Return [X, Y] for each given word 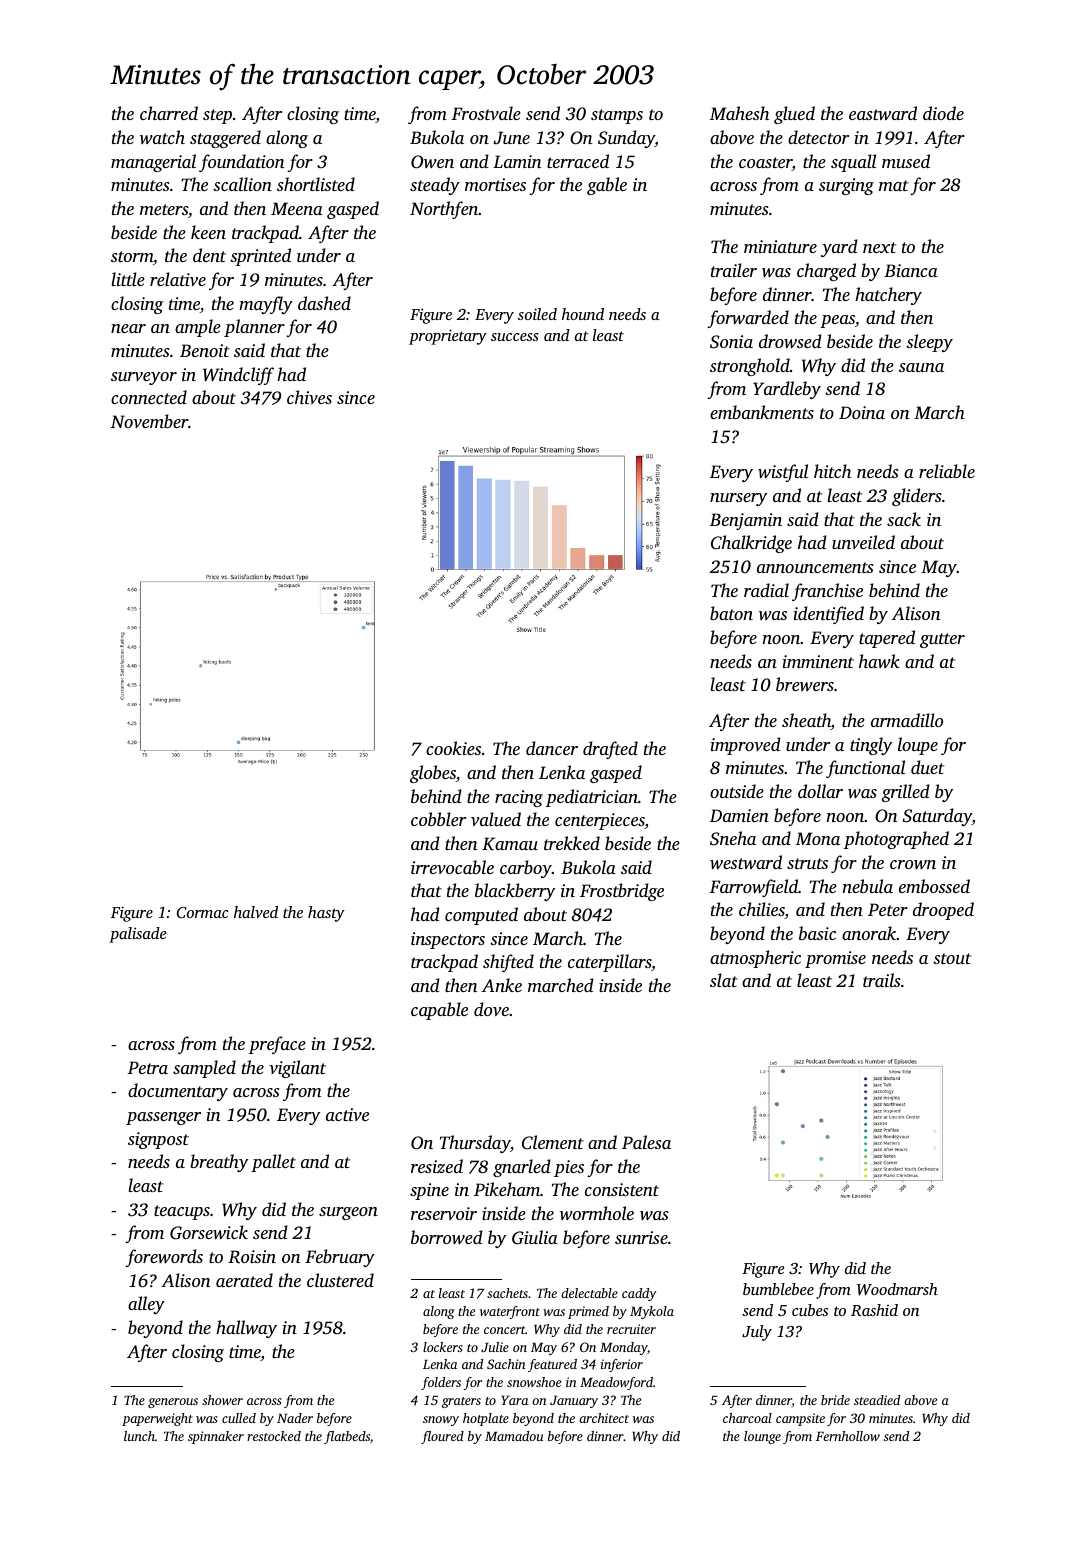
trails [881, 980]
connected [149, 397]
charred [169, 113]
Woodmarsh [897, 1289]
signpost [158, 1140]
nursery [738, 499]
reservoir [444, 1213]
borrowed [447, 1237]
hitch [832, 471]
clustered [340, 1280]
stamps [617, 116]
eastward [883, 113]
